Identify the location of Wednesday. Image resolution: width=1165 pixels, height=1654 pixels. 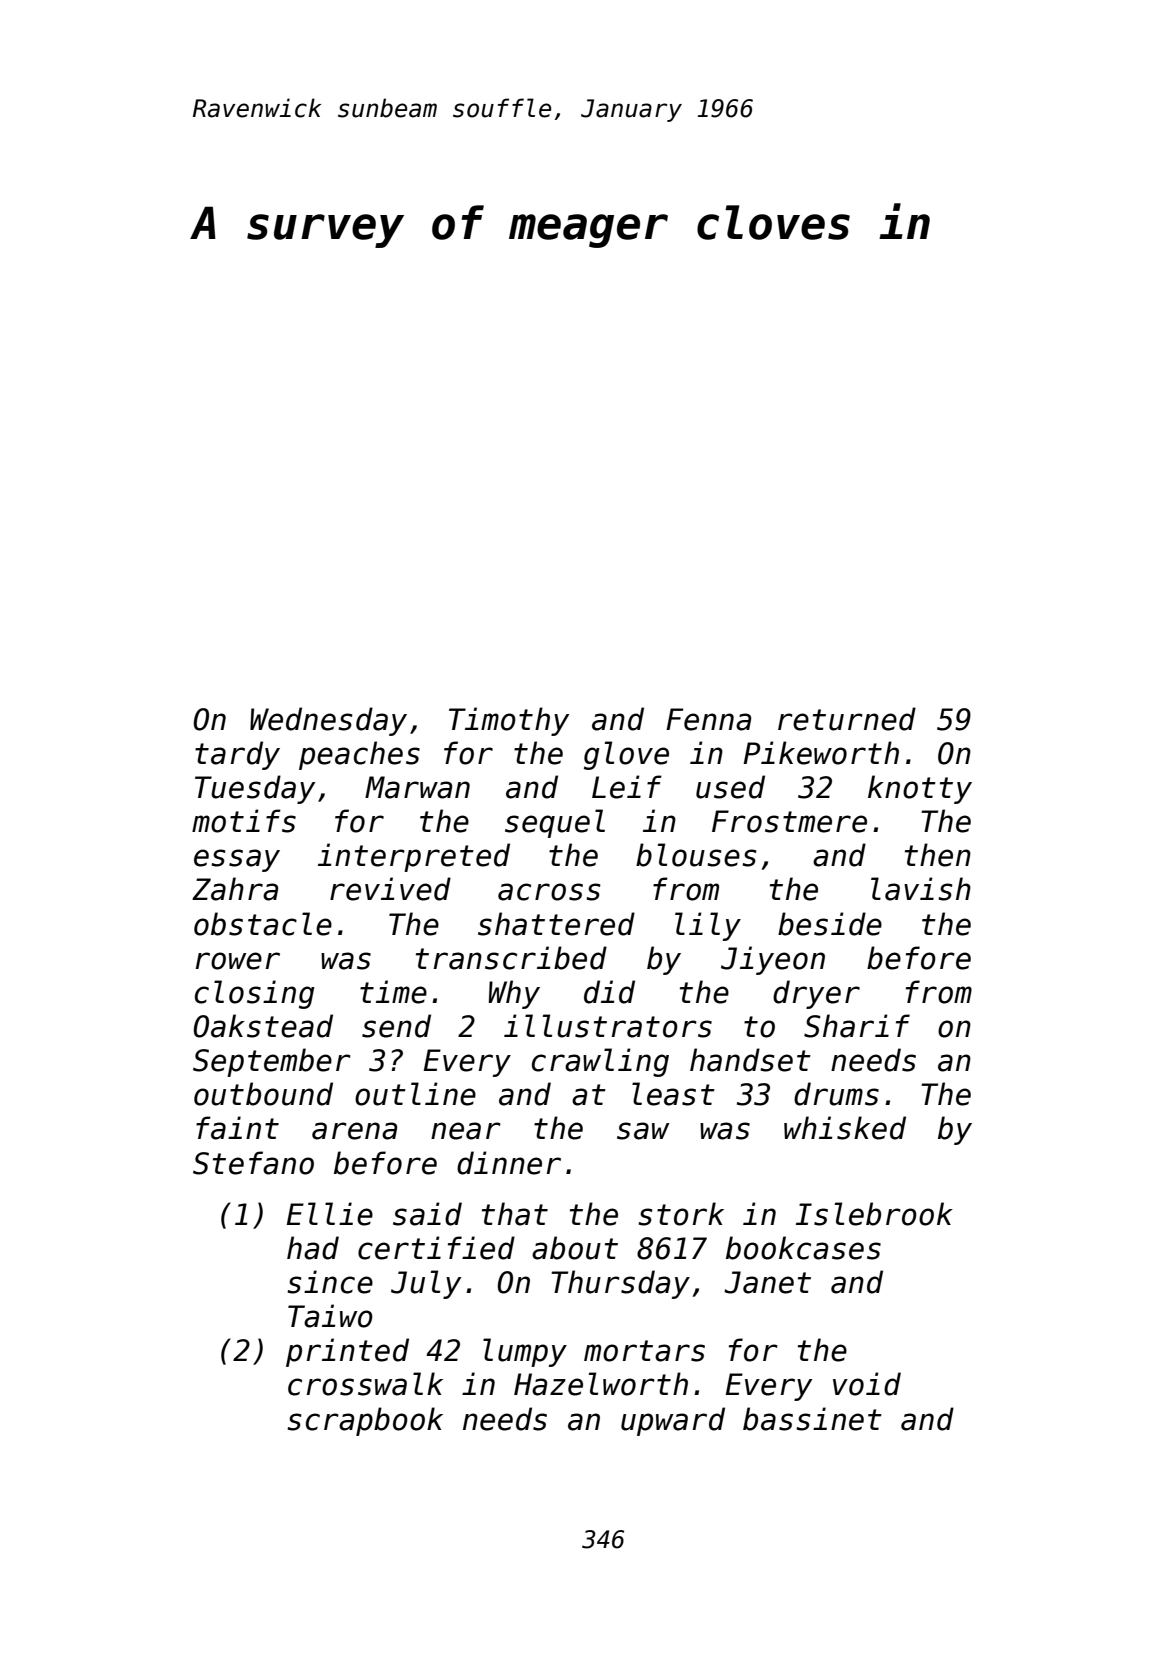
(328, 721).
